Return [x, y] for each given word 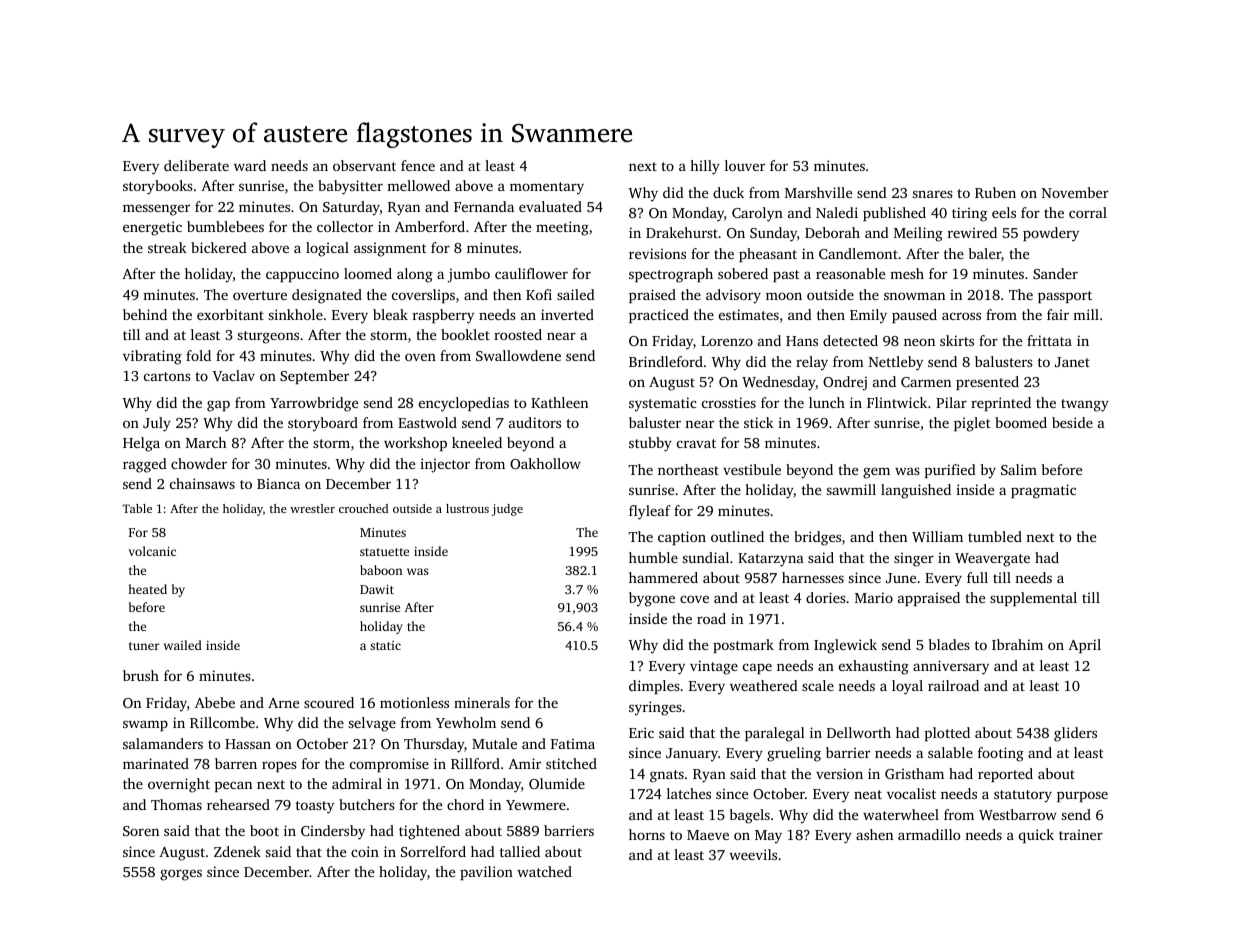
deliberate [196, 165]
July [157, 424]
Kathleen [559, 402]
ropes [279, 766]
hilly [705, 167]
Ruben [995, 192]
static [385, 645]
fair [1058, 314]
